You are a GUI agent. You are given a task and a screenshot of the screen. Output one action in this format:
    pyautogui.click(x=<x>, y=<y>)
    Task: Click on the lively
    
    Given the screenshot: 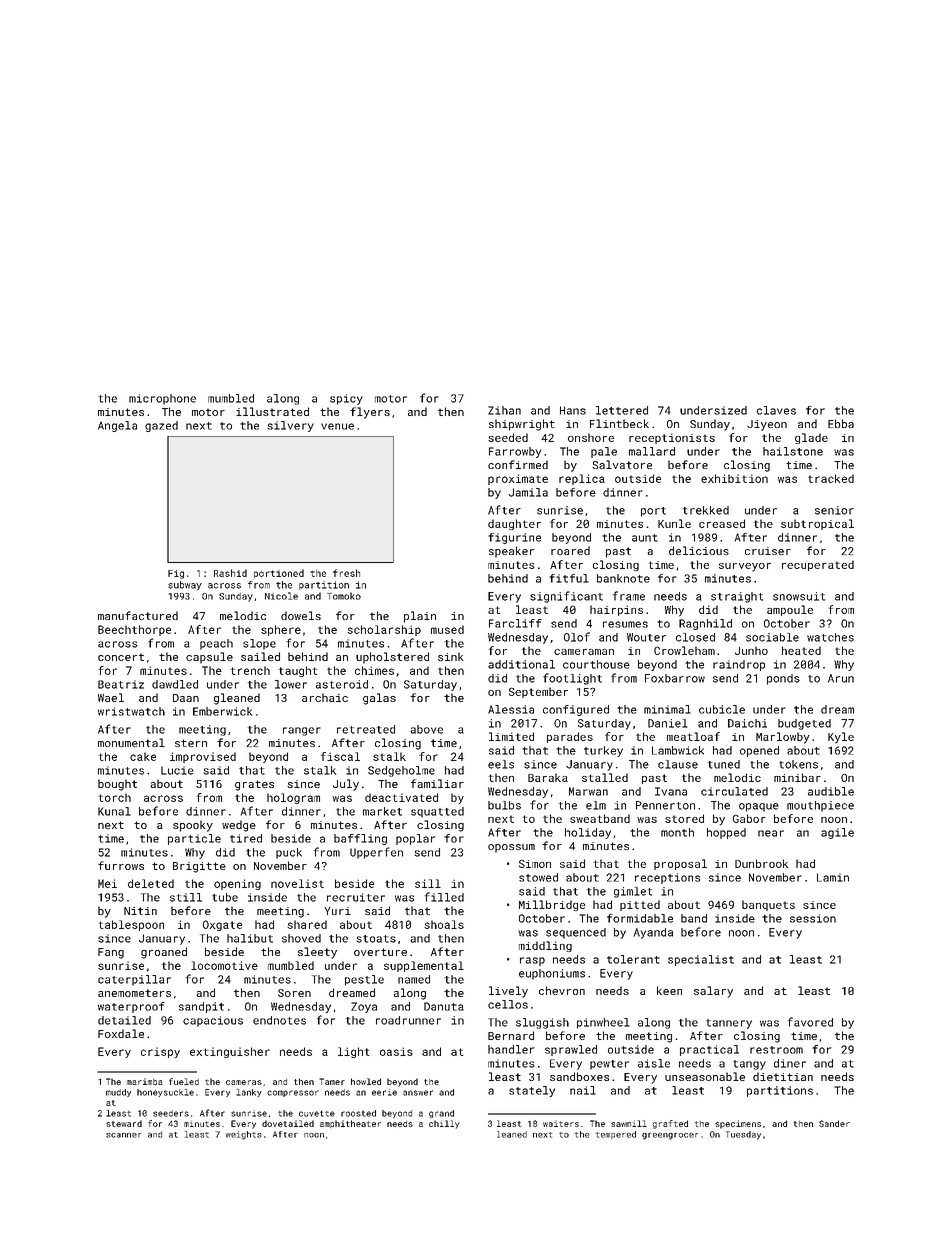 What is the action you would take?
    pyautogui.click(x=508, y=992)
